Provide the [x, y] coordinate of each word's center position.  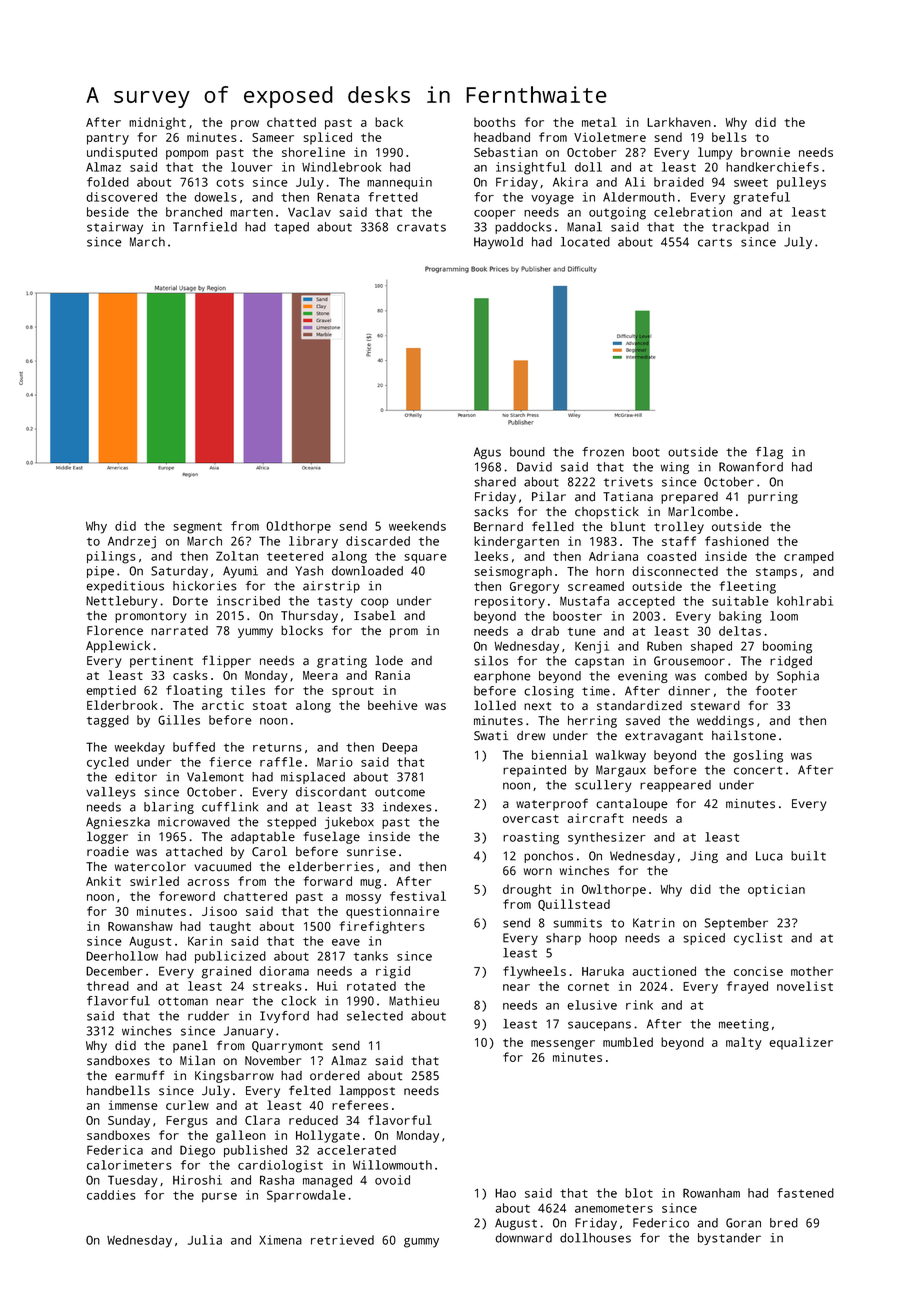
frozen [603, 452]
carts [715, 242]
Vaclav [309, 212]
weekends [417, 526]
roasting [531, 838]
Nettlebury [122, 602]
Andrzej [132, 542]
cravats [421, 227]
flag [769, 453]
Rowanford [751, 467]
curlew [187, 1105]
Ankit [103, 881]
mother [812, 971]
